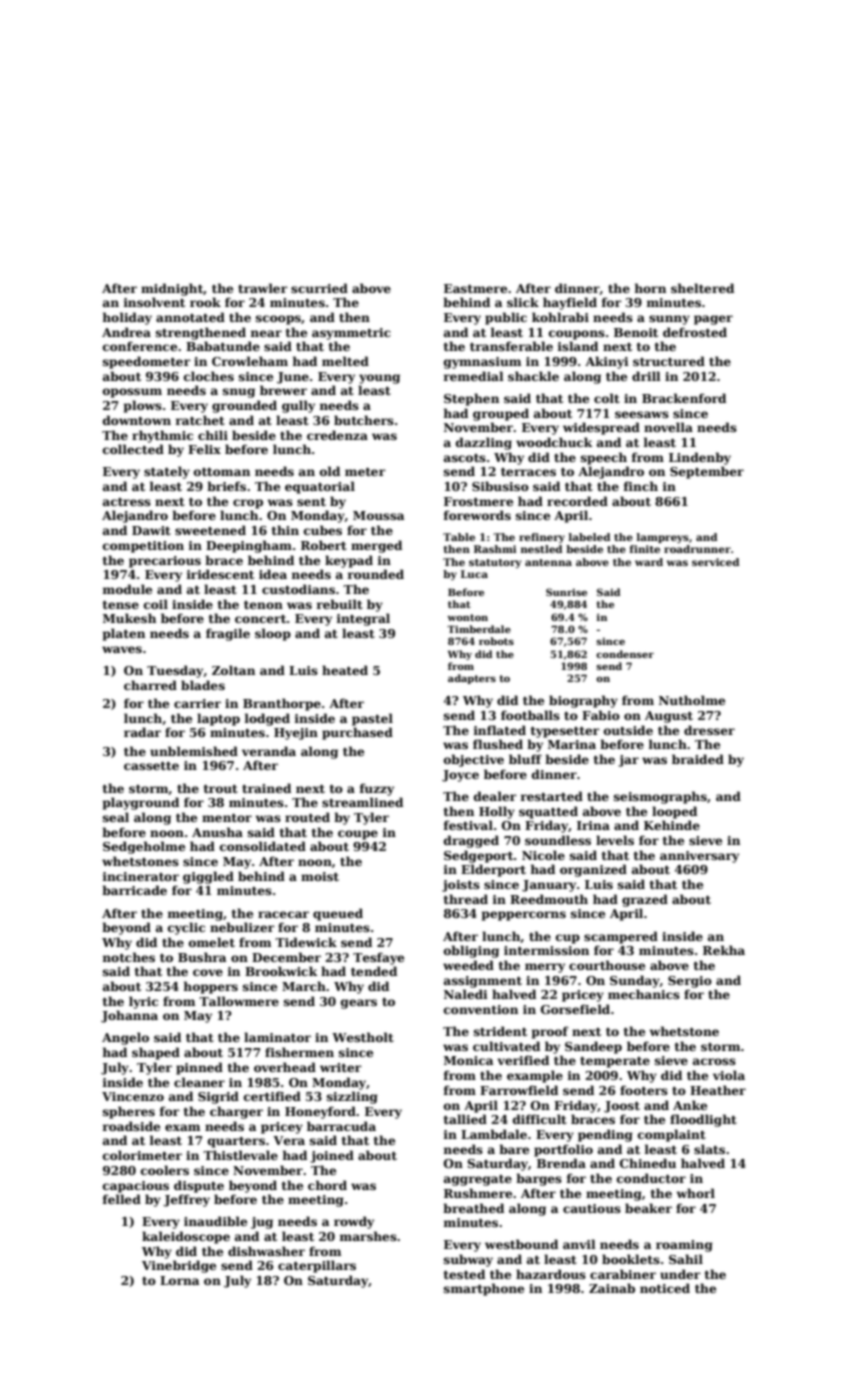 The height and width of the document is (1400, 849). I want to click on adapters, so click(472, 679).
